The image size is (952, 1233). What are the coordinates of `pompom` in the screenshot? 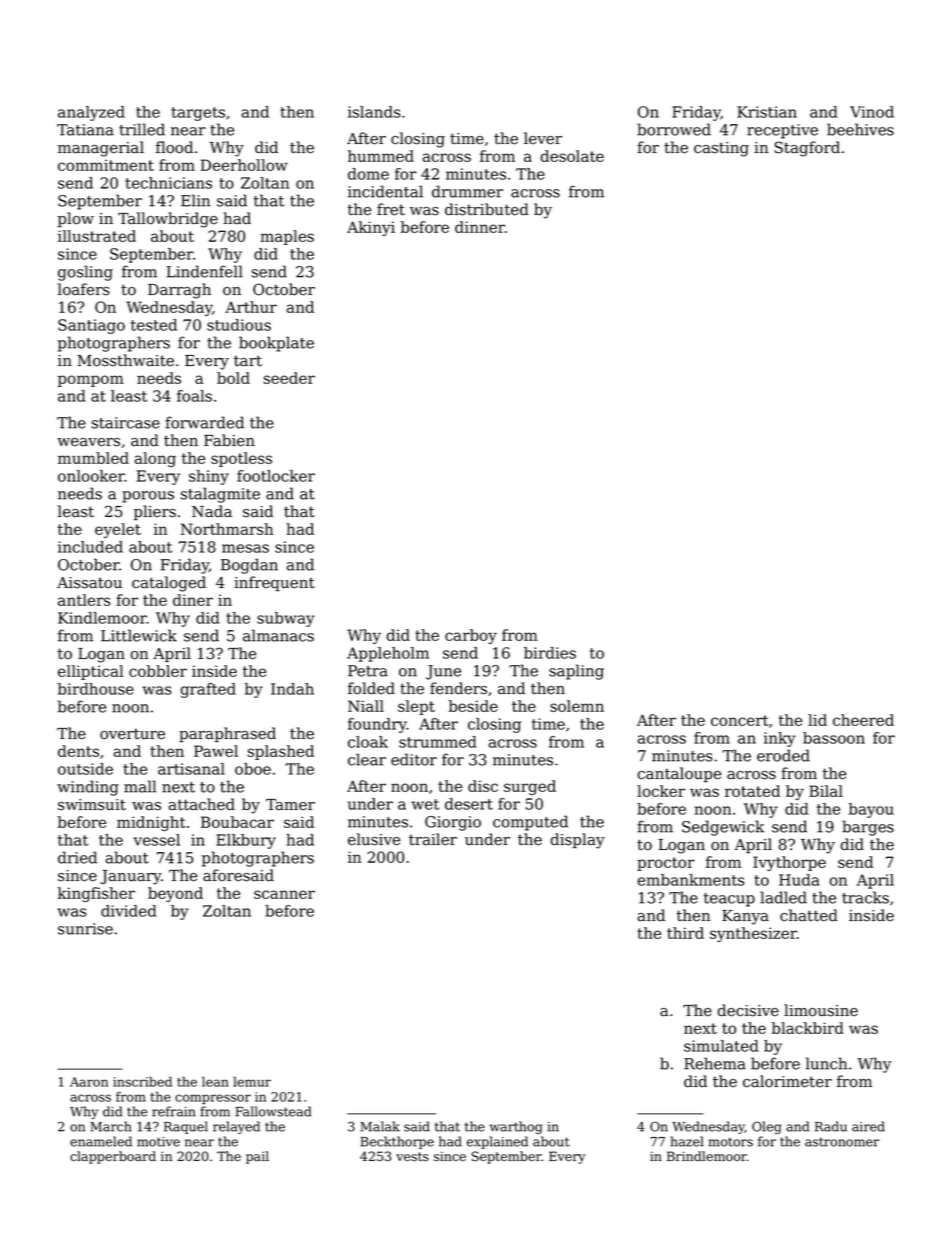 It's located at (91, 381).
